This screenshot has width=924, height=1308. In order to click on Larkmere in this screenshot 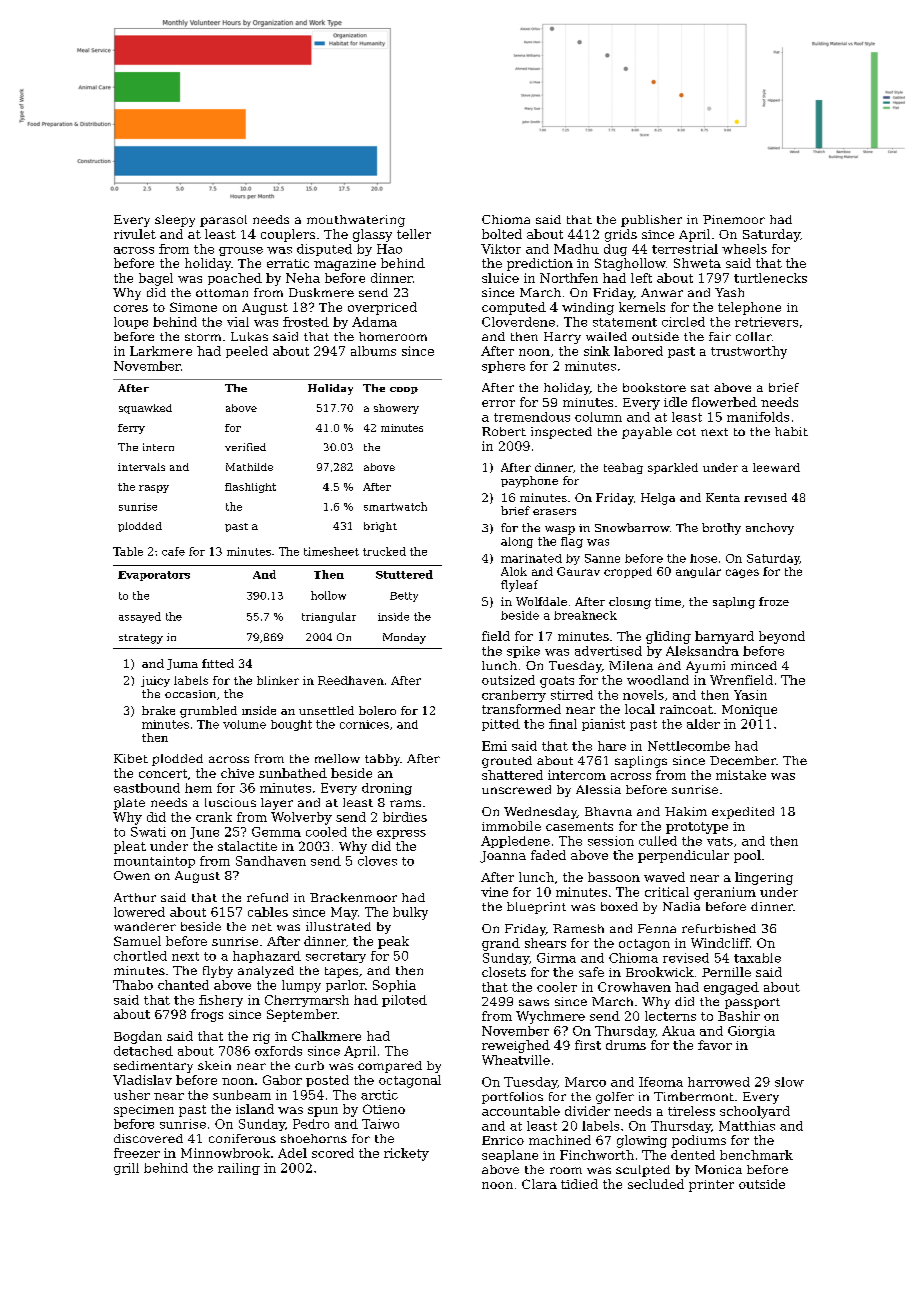, I will do `click(161, 351)`.
